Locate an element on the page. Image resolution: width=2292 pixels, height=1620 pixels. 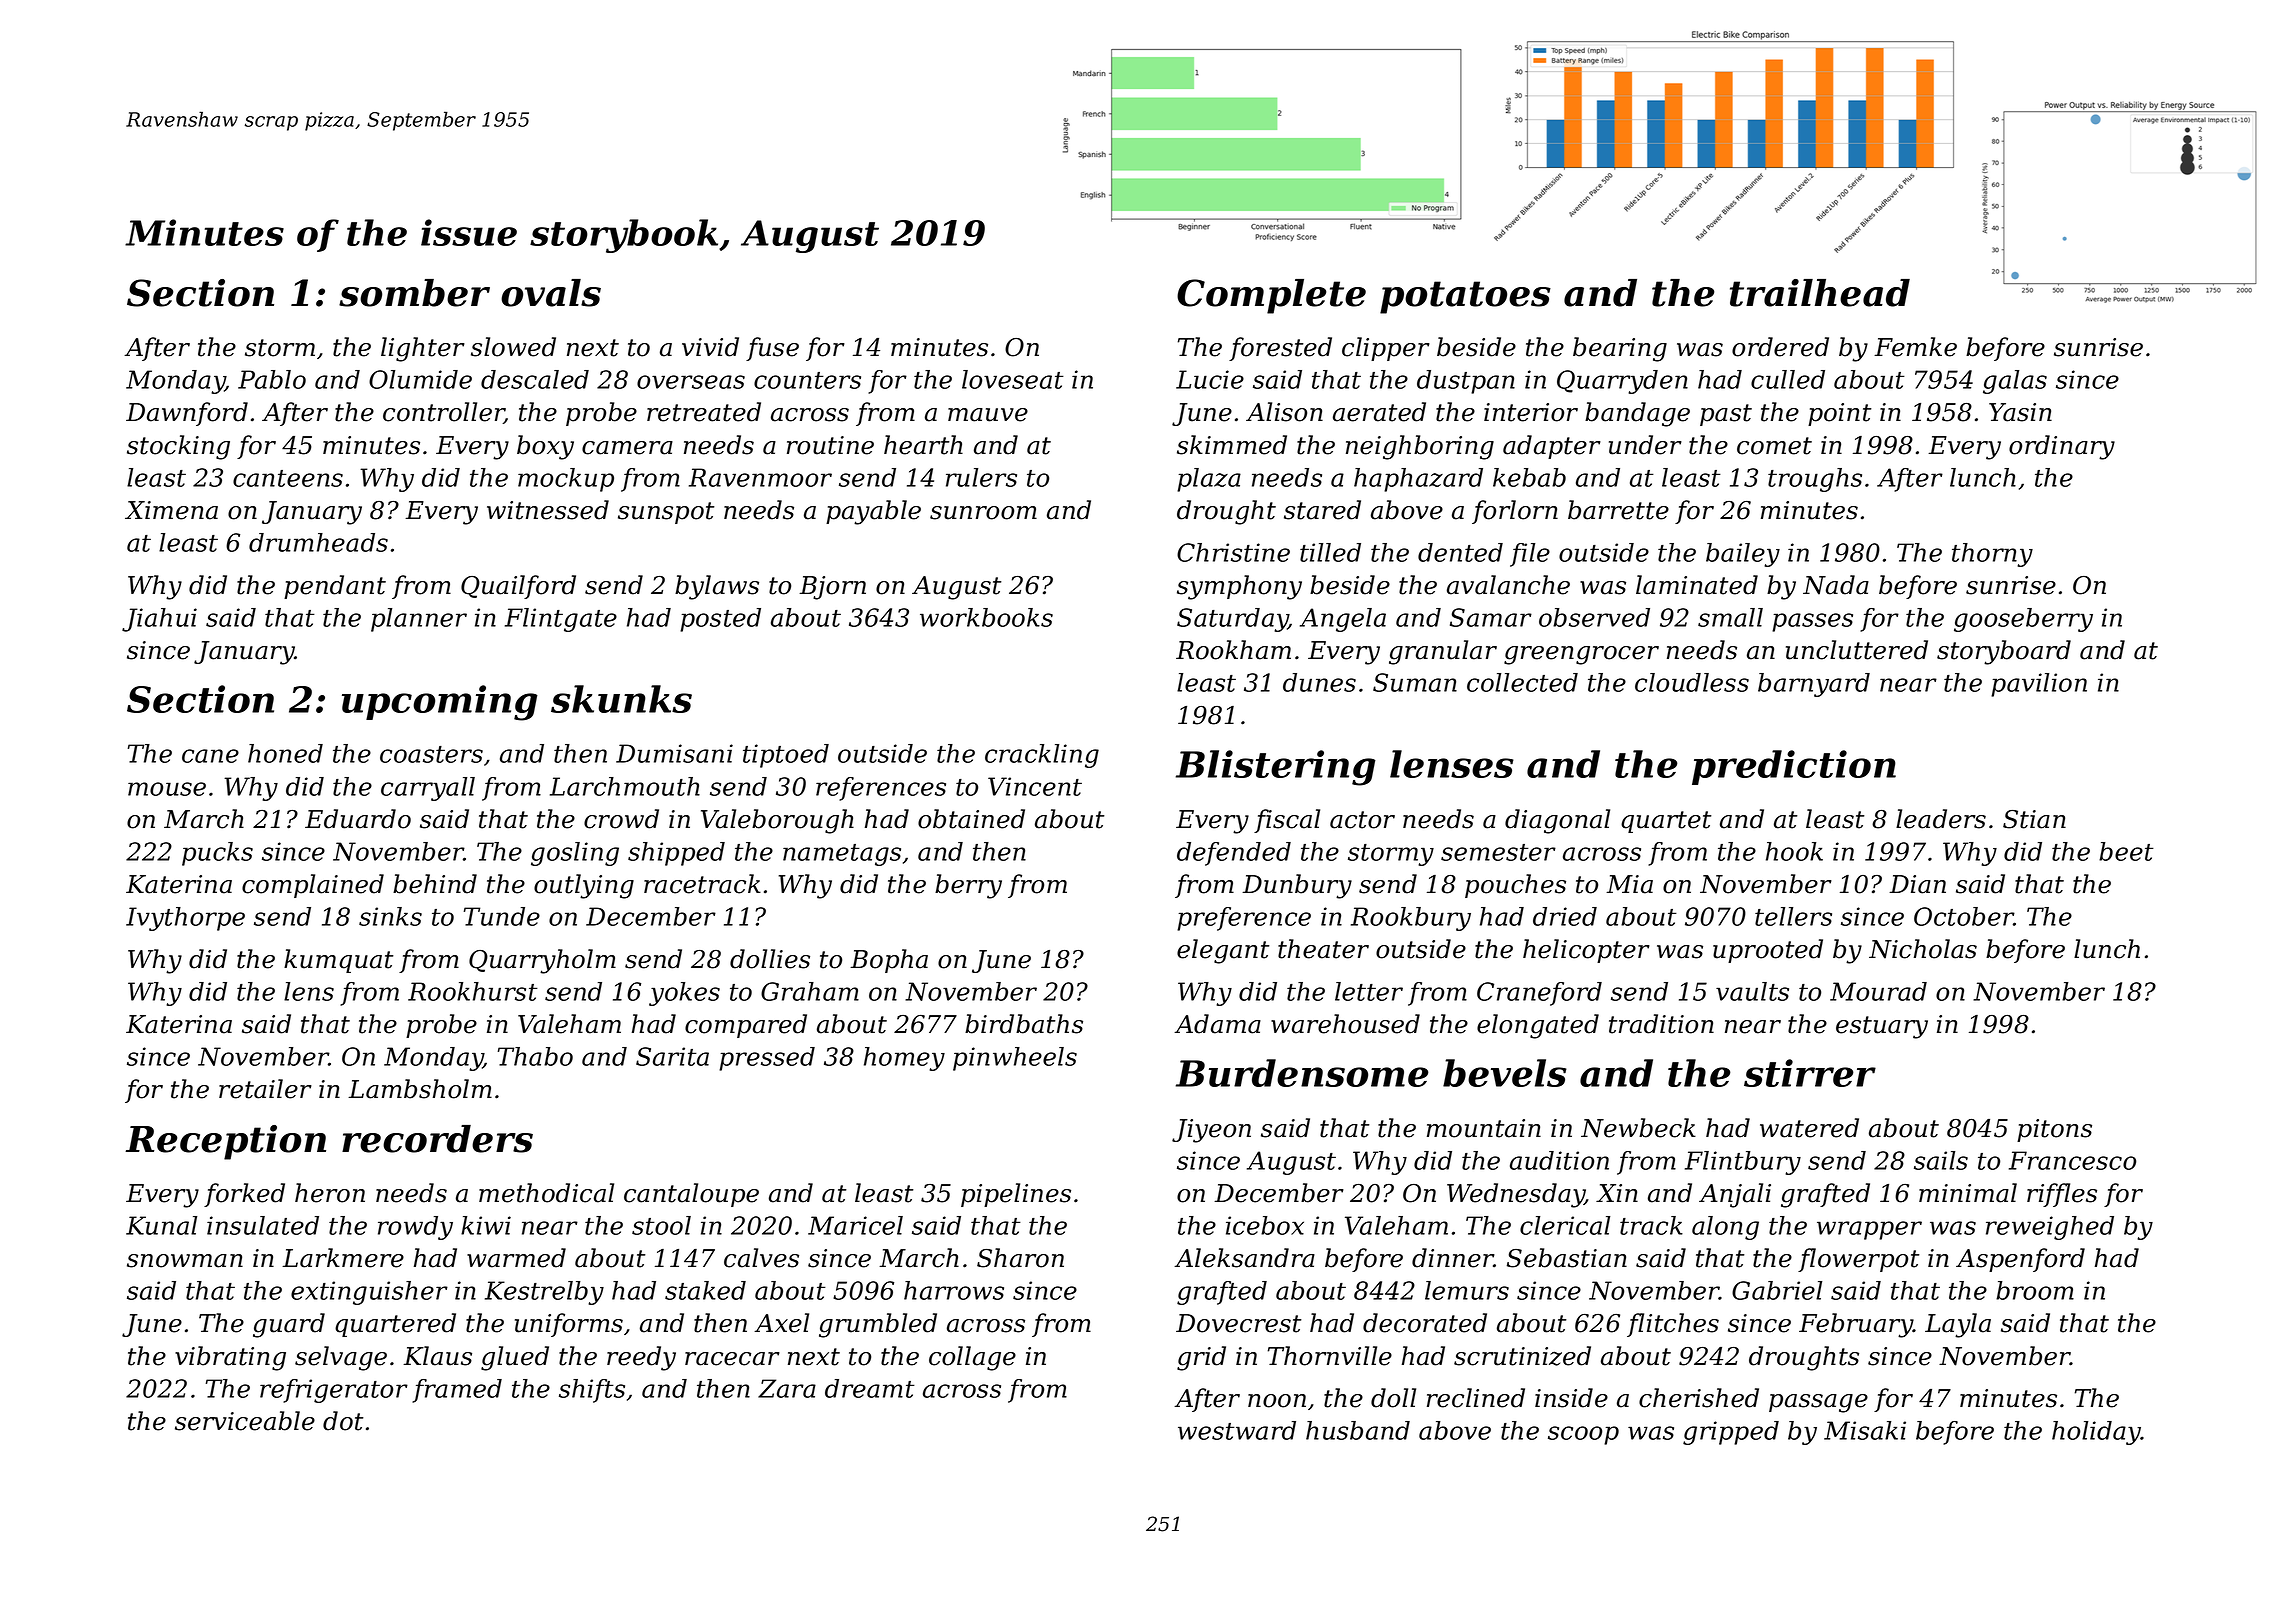
forked is located at coordinates (244, 1195).
